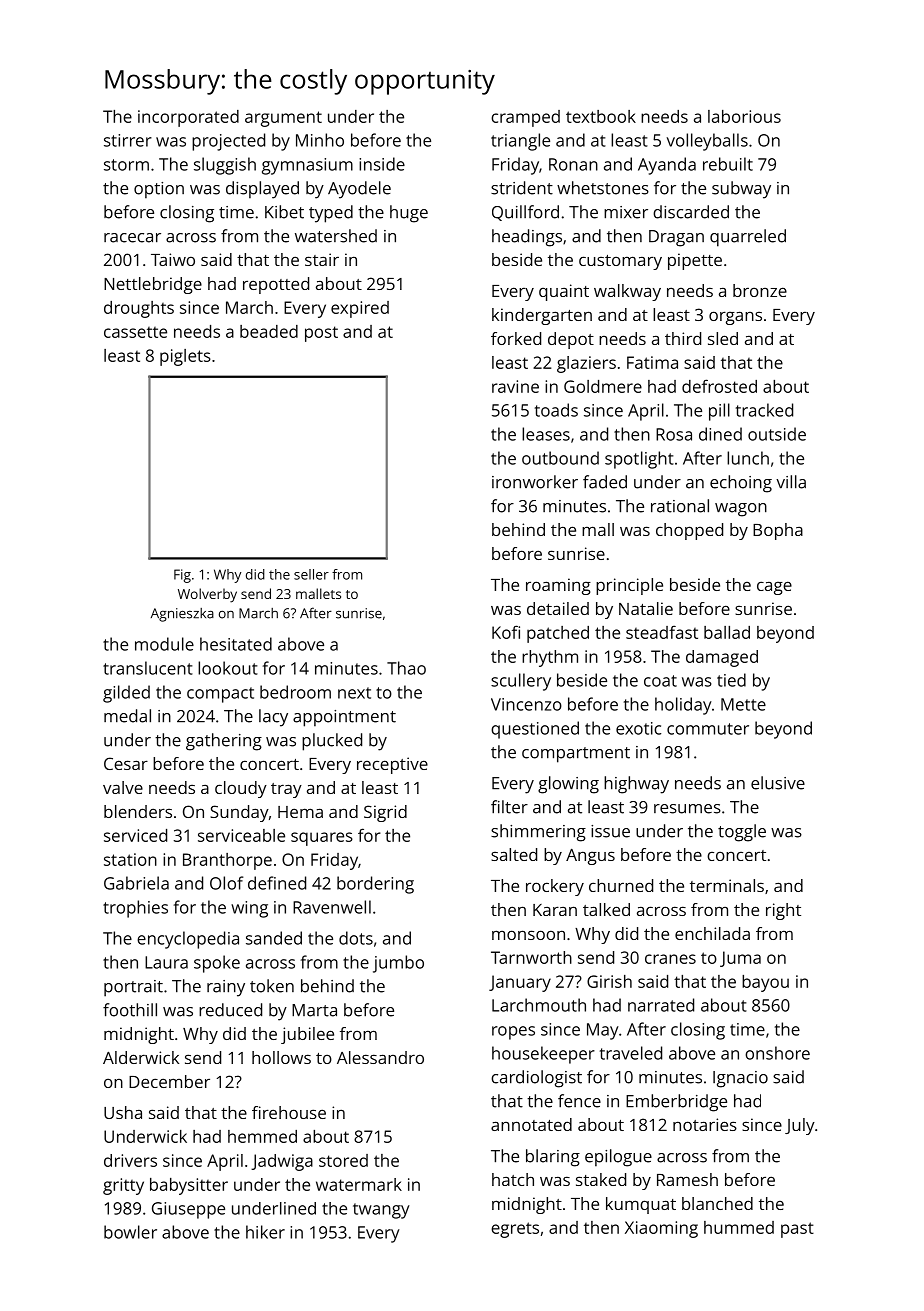  What do you see at coordinates (220, 695) in the image?
I see `compact` at bounding box center [220, 695].
